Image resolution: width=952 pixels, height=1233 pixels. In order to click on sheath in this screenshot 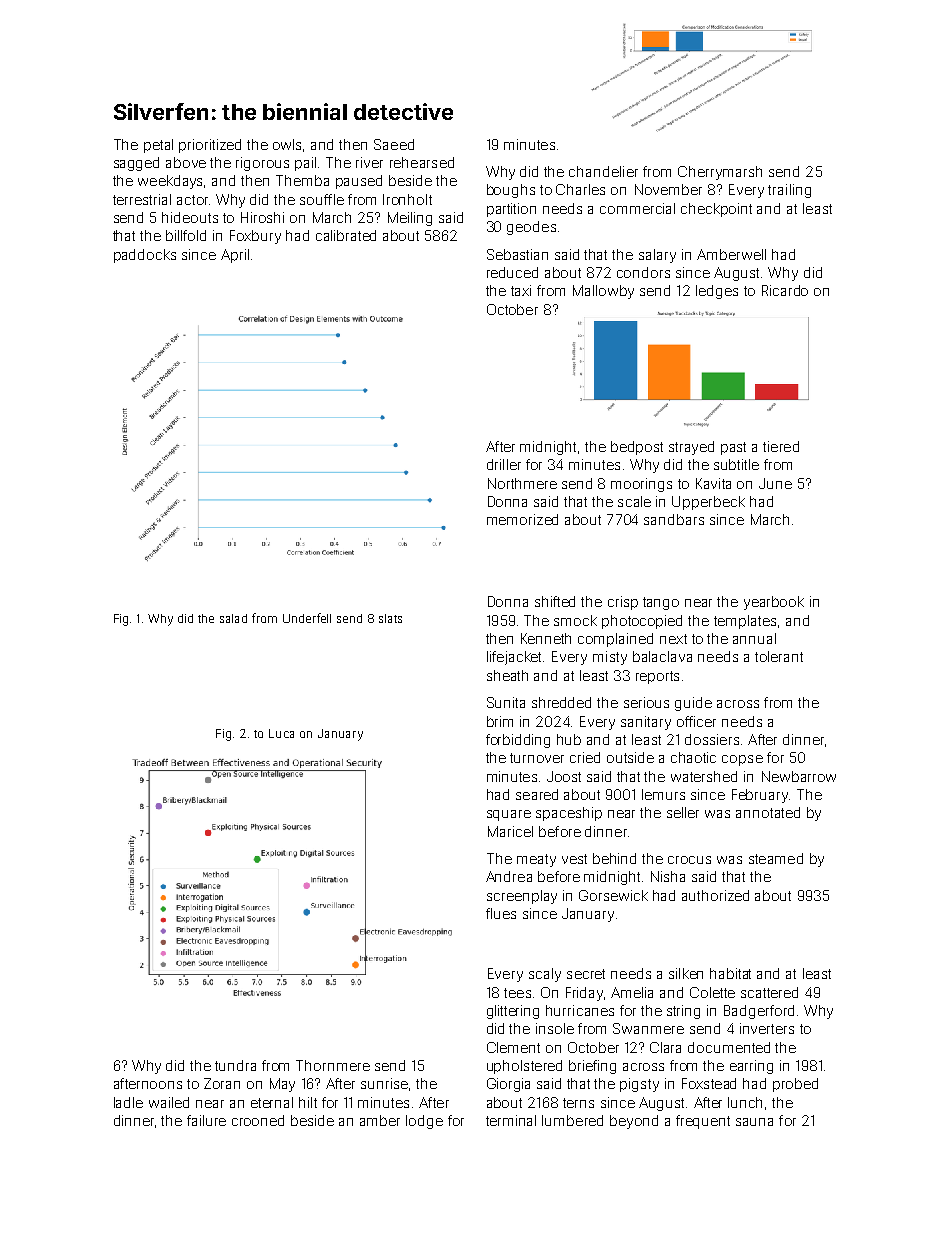, I will do `click(507, 675)`.
